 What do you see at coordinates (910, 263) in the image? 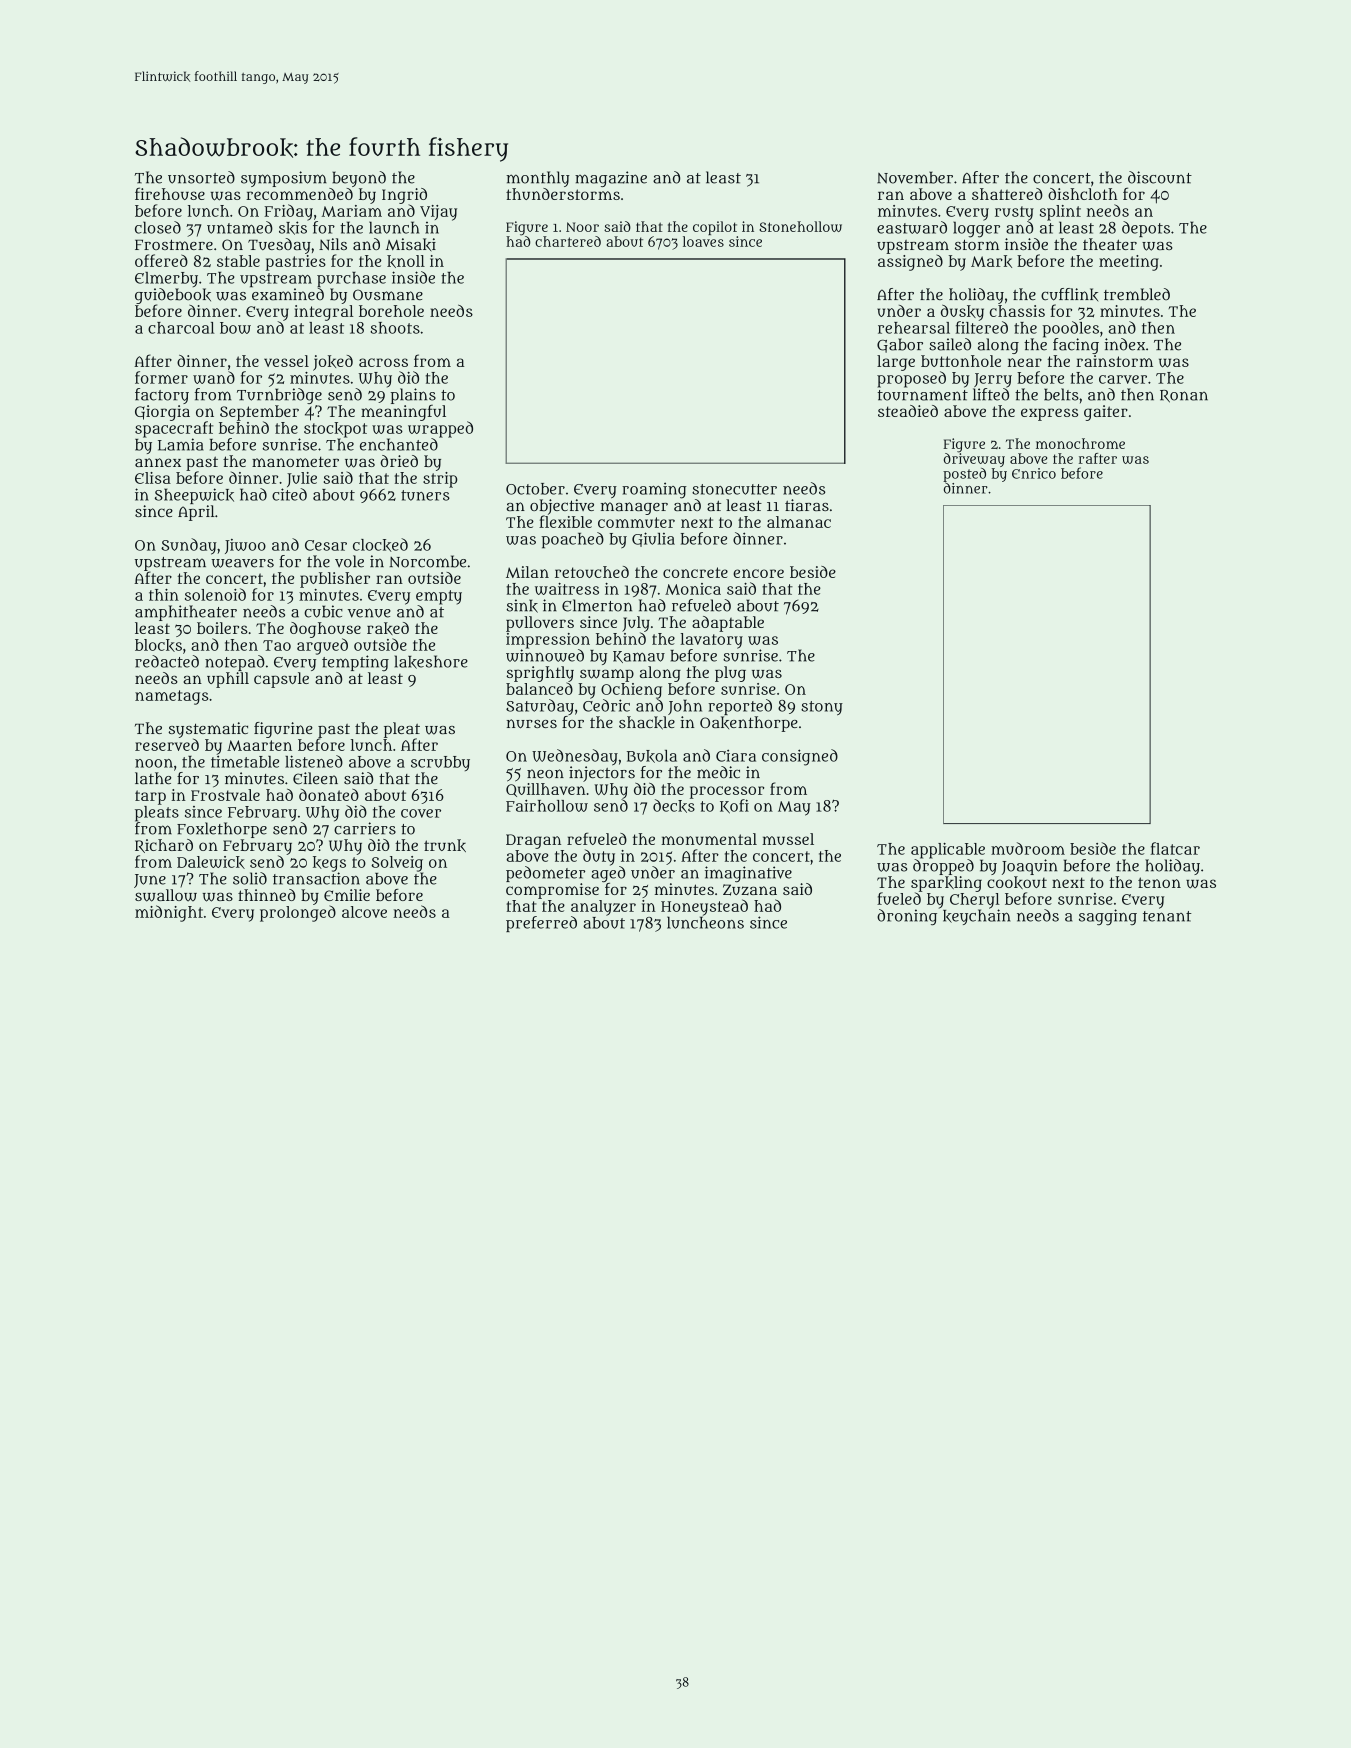
I see `assigned` at bounding box center [910, 263].
